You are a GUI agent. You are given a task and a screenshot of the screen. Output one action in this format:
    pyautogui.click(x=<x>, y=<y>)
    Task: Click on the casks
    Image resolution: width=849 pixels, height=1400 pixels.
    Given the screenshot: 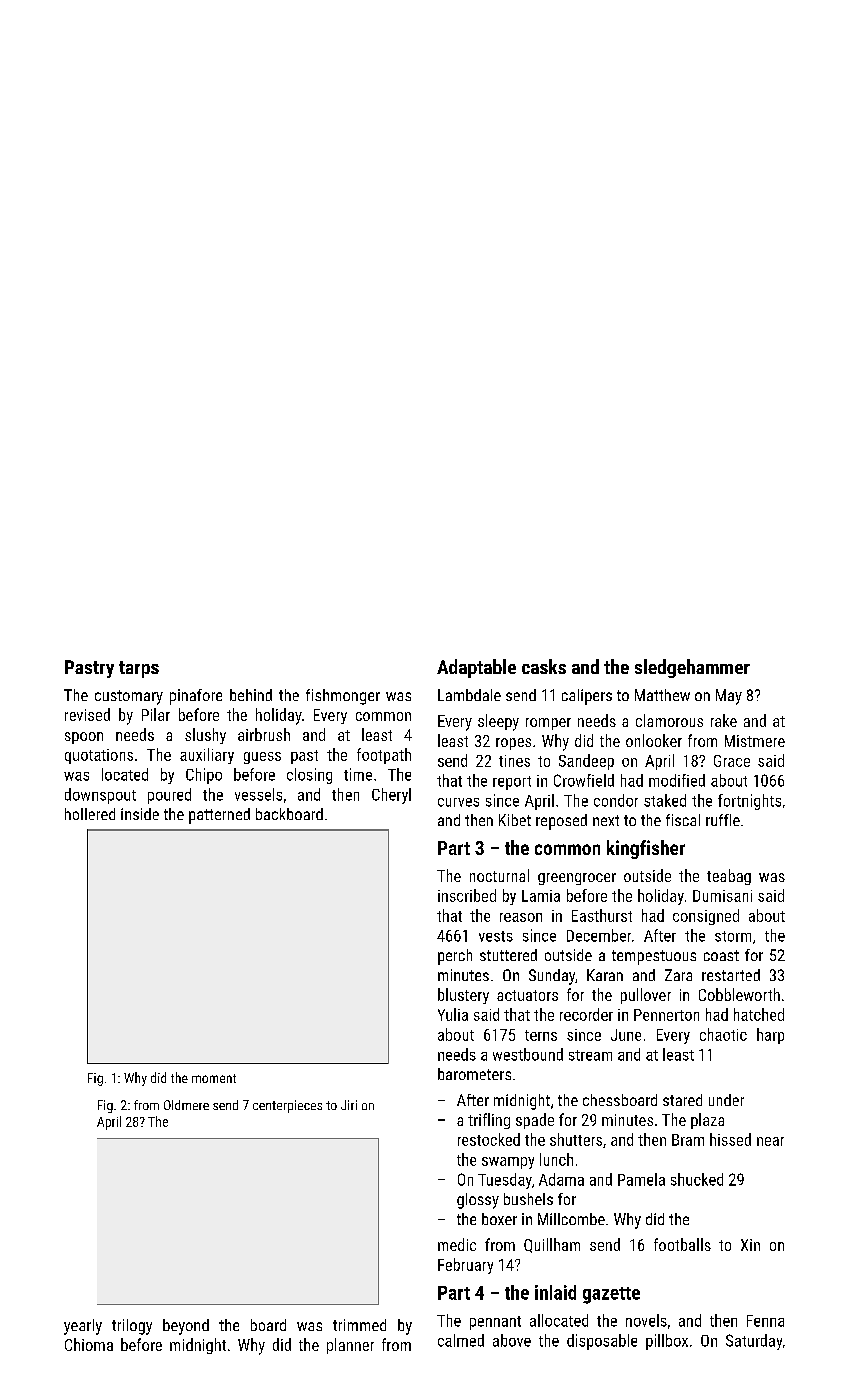 What is the action you would take?
    pyautogui.click(x=544, y=666)
